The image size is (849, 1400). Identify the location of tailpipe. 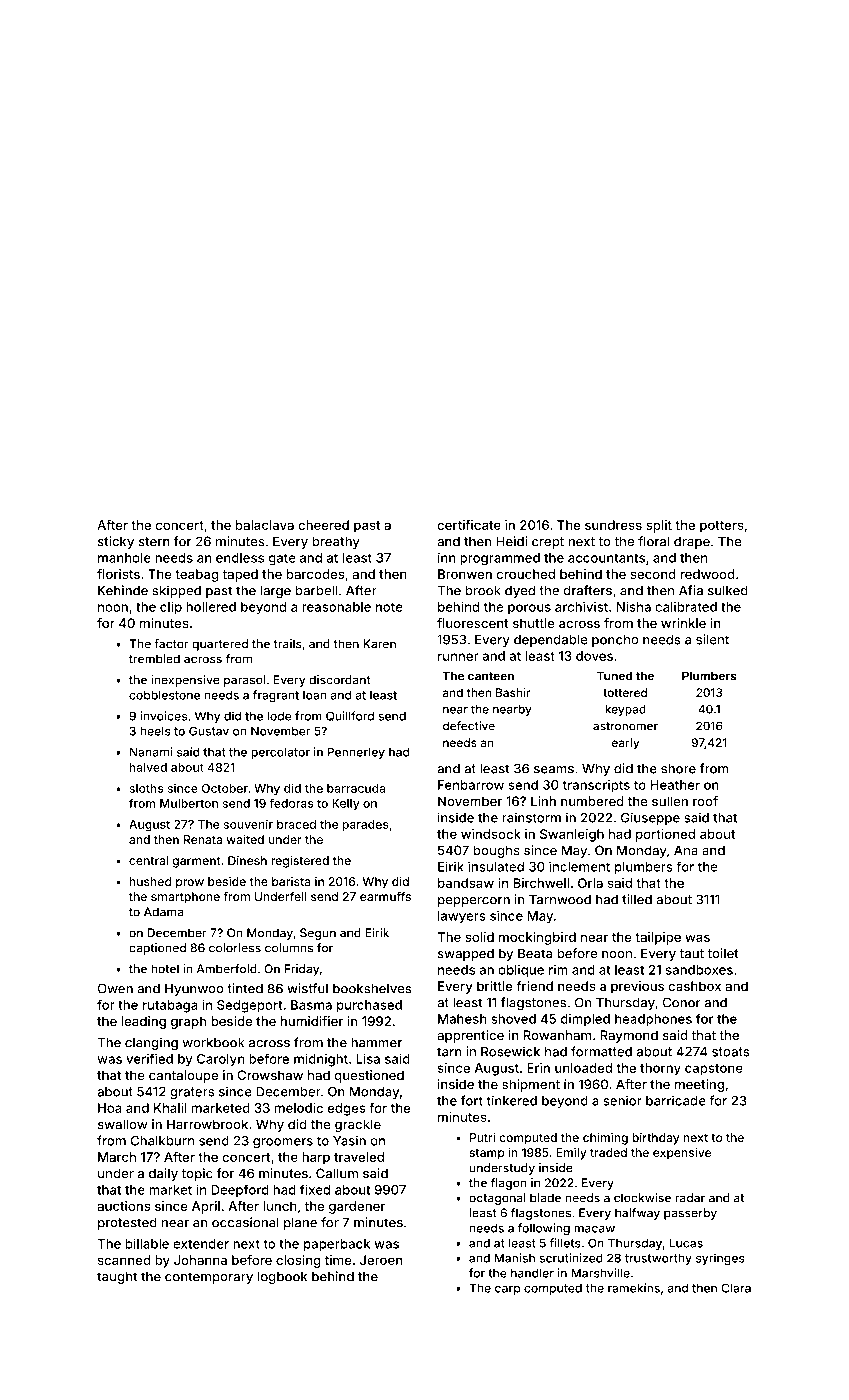
(658, 938).
